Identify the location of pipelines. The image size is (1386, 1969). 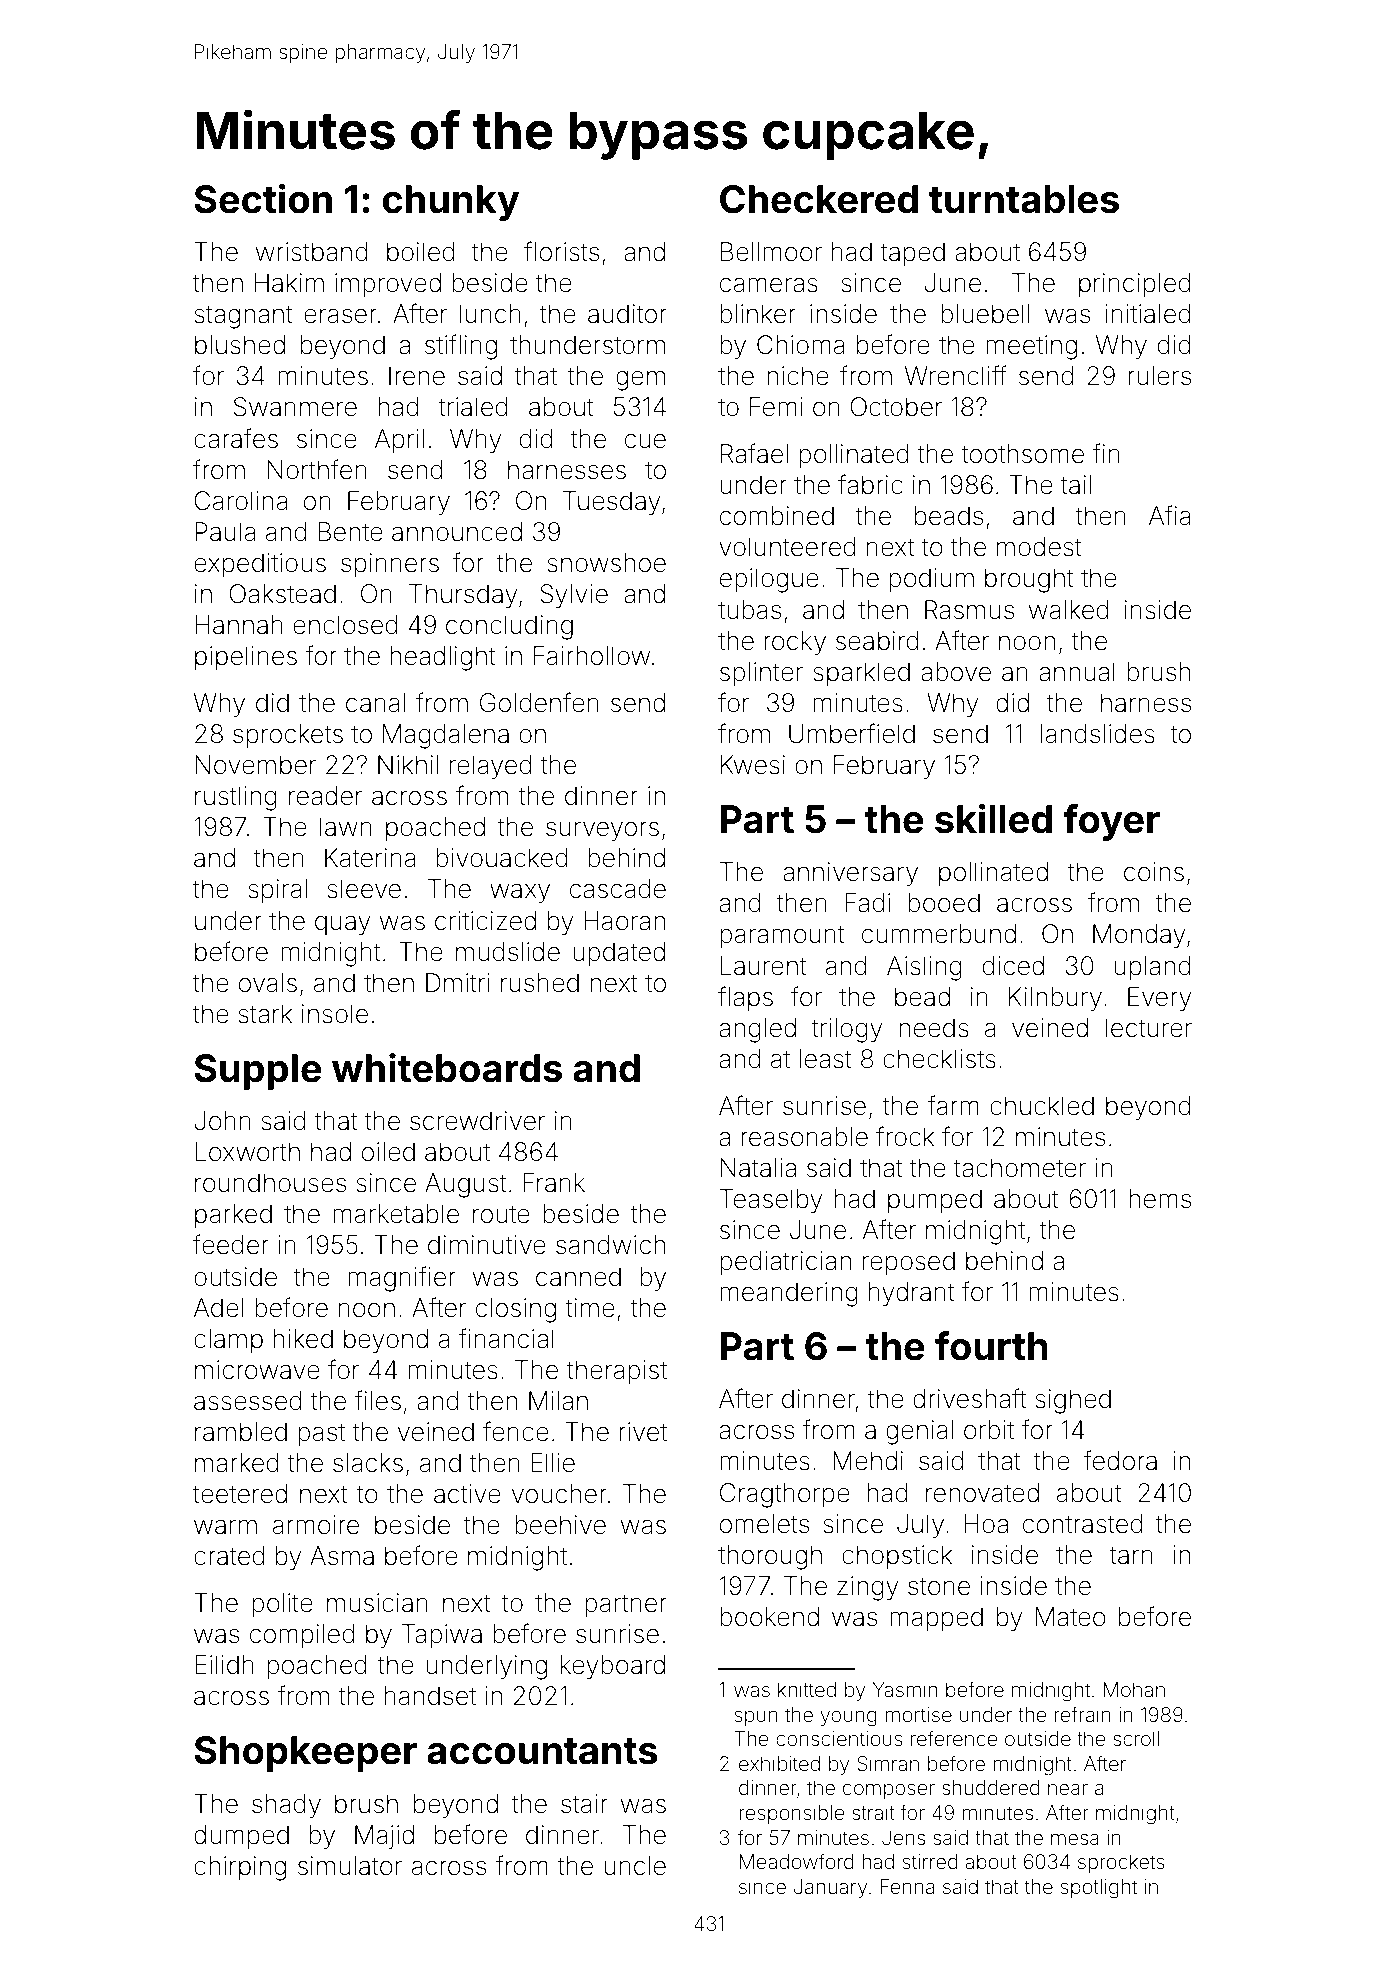
(246, 658).
